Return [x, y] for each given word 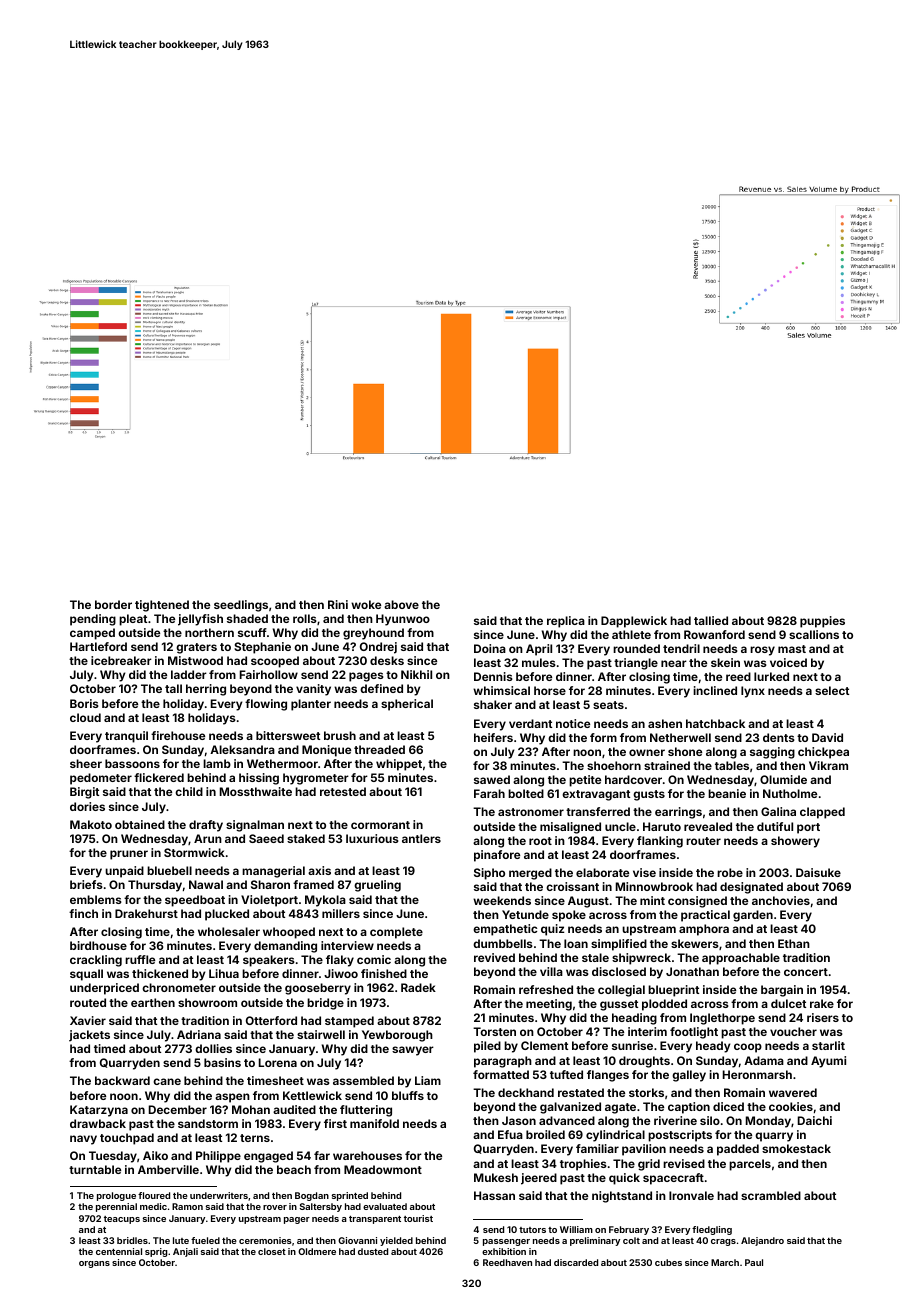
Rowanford [714, 634]
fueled [205, 1240]
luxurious [372, 838]
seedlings [241, 606]
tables [732, 765]
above [401, 604]
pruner [129, 855]
